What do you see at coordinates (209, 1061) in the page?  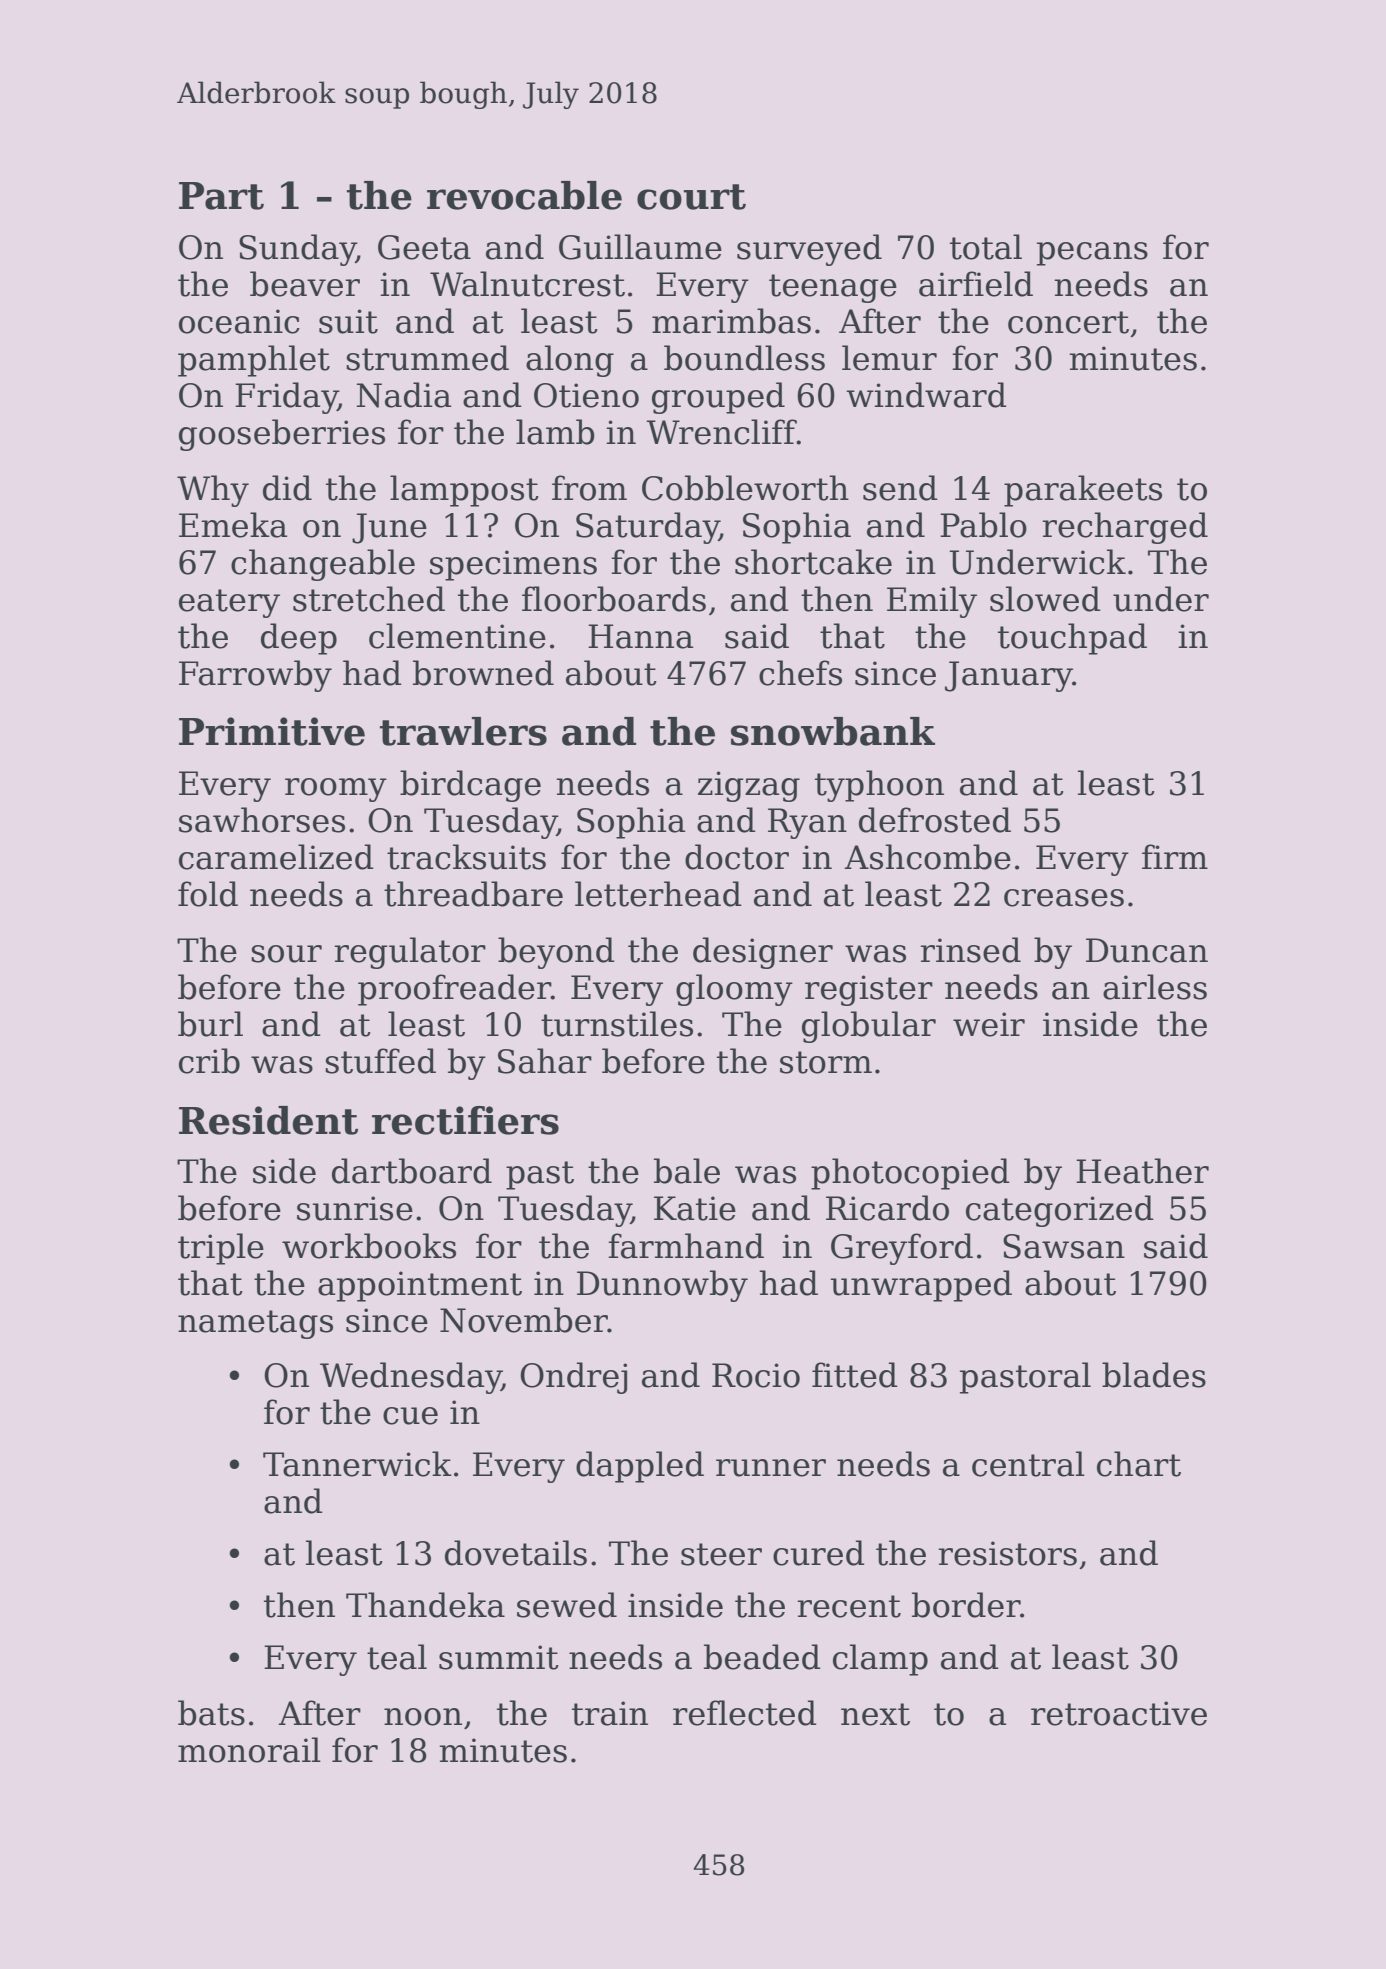 I see `crib` at bounding box center [209, 1061].
